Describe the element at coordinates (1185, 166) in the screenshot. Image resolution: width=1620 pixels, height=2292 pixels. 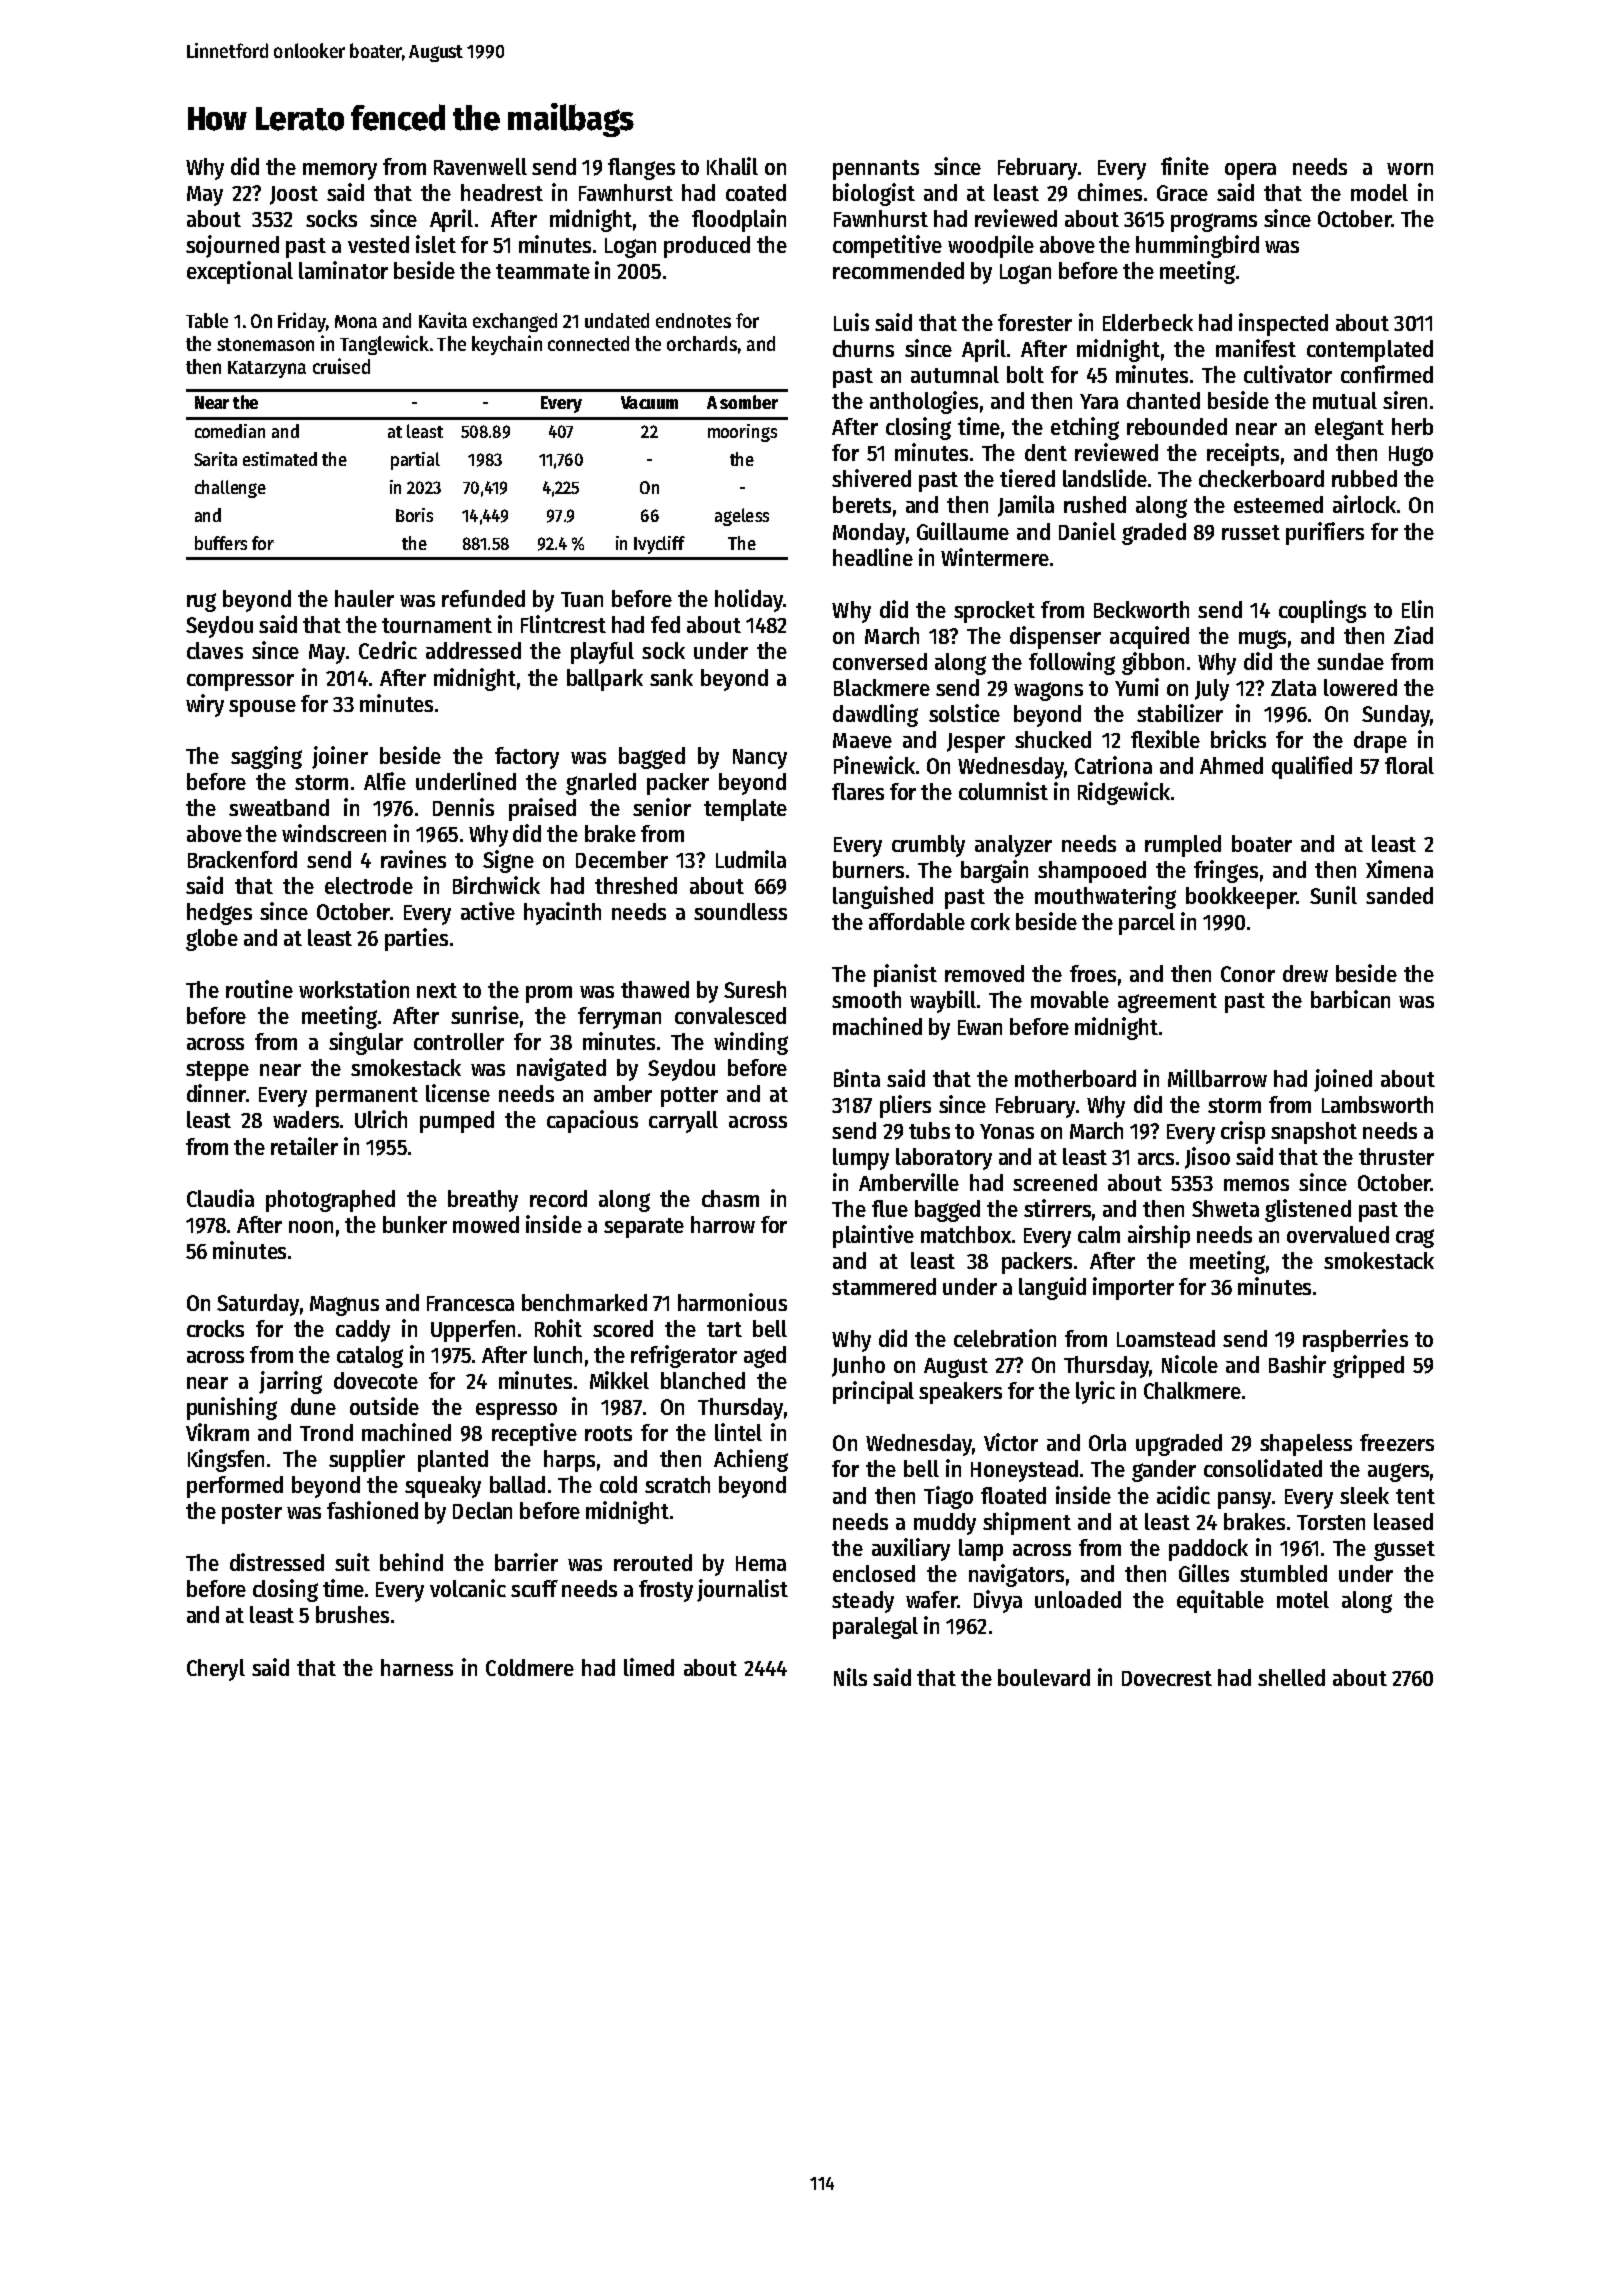
I see `finite` at that location.
